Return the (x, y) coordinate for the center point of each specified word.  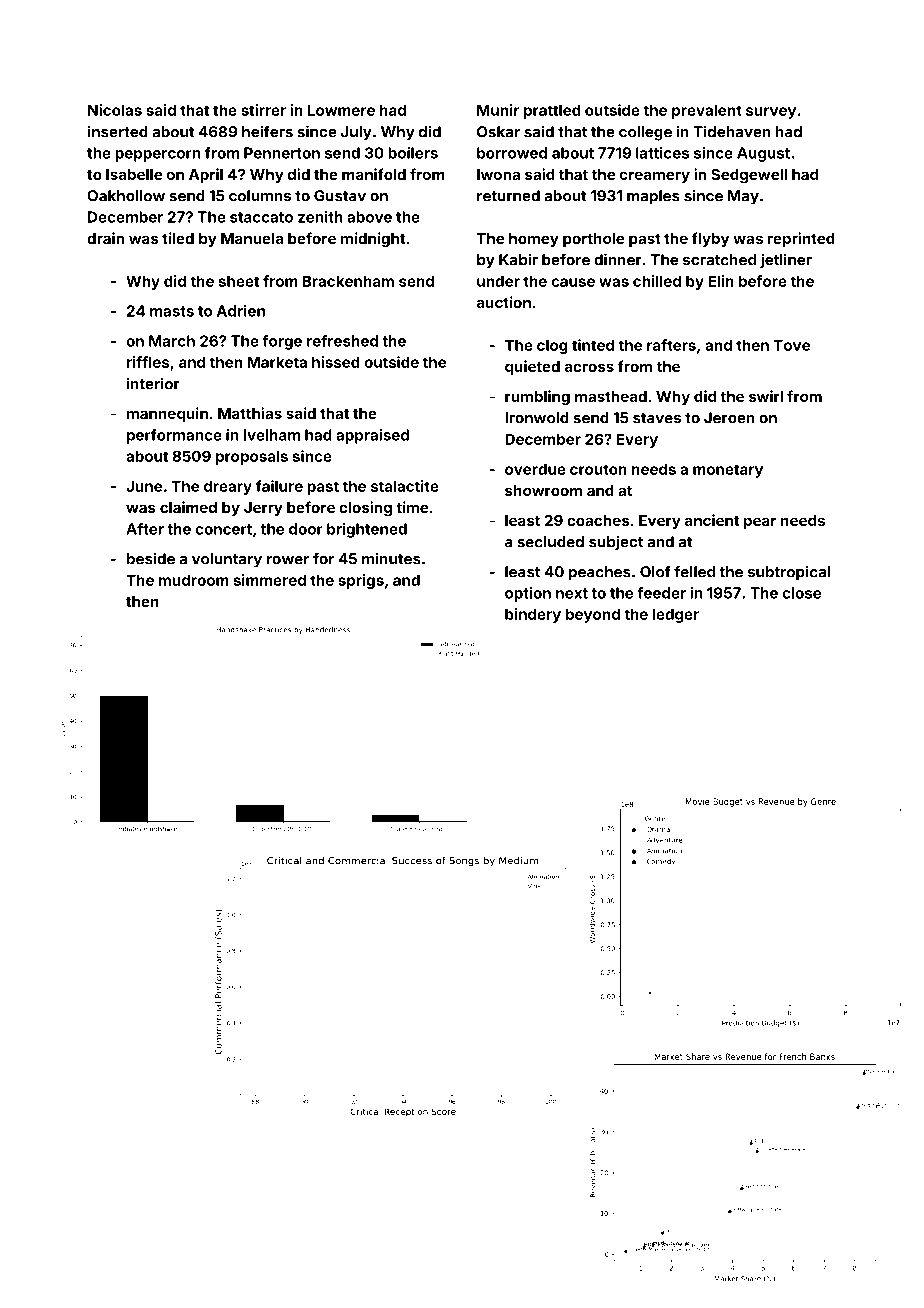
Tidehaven (732, 131)
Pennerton (282, 153)
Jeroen (729, 418)
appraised (372, 436)
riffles (148, 362)
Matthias (250, 413)
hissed (336, 362)
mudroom (194, 580)
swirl (766, 396)
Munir (498, 110)
